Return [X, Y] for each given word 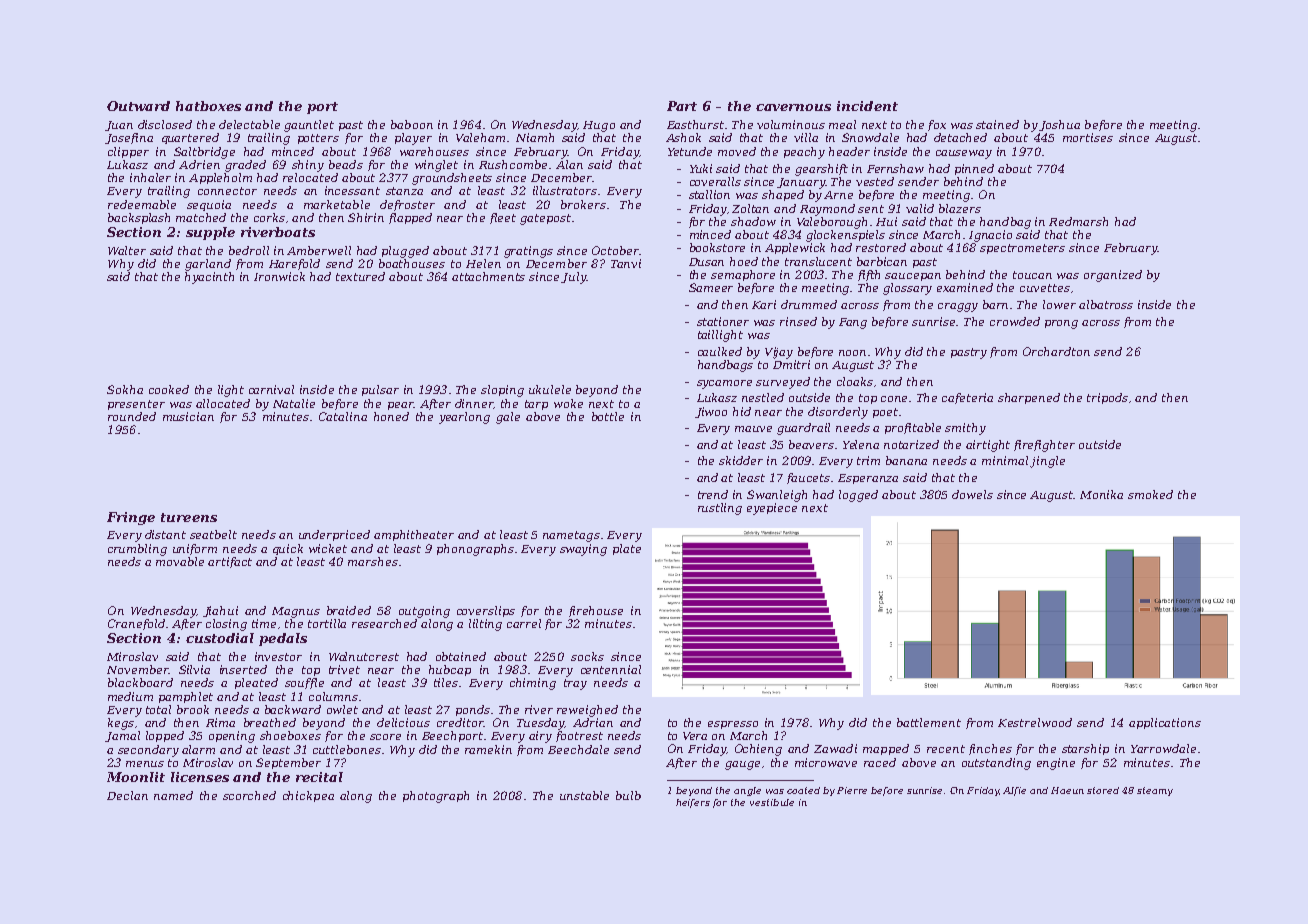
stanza [404, 191]
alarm [198, 749]
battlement [929, 722]
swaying [583, 550]
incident [867, 106]
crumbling [137, 550]
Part [682, 106]
